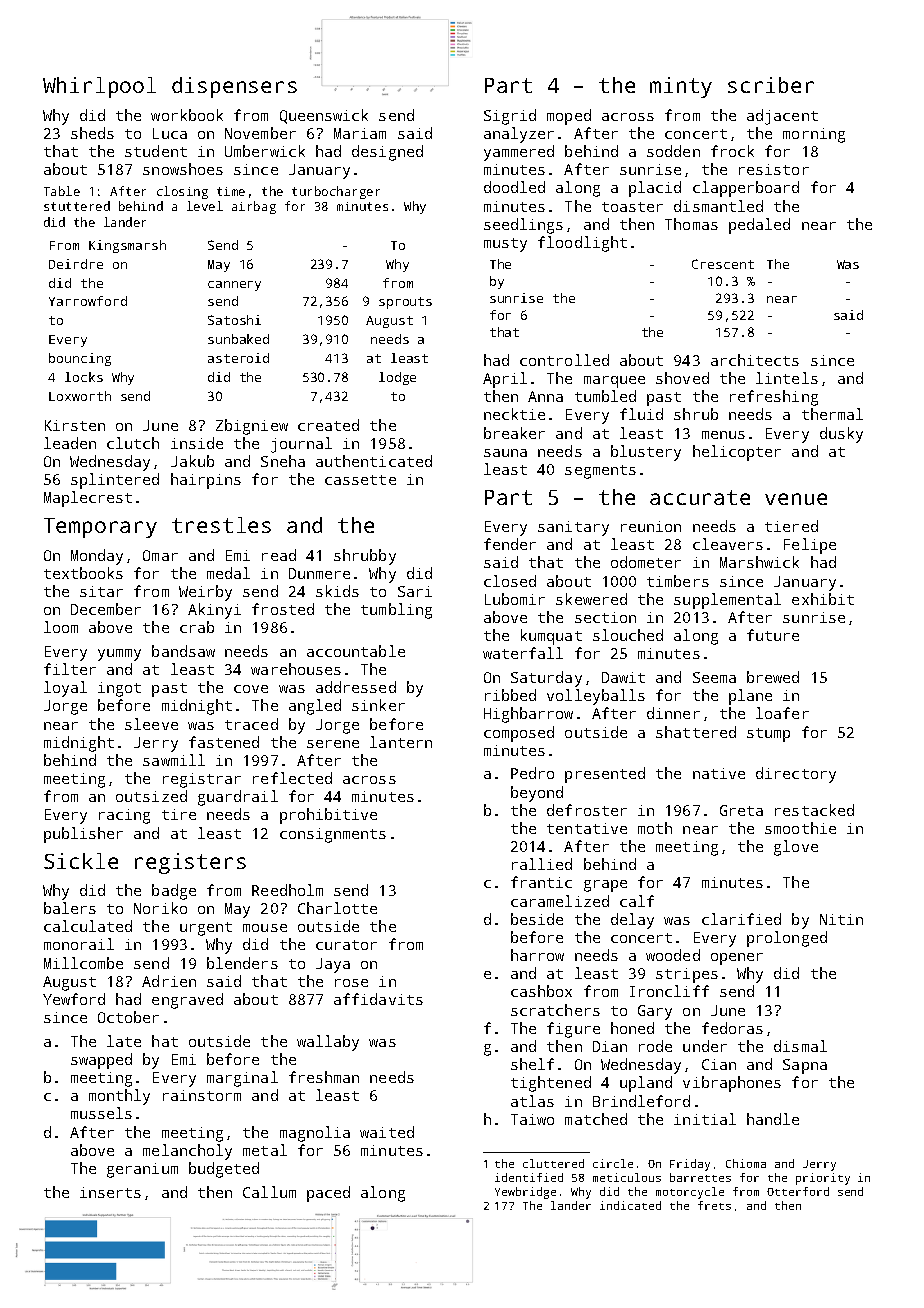 The height and width of the page is (1308, 924). What do you see at coordinates (810, 546) in the page?
I see `Felipe` at bounding box center [810, 546].
